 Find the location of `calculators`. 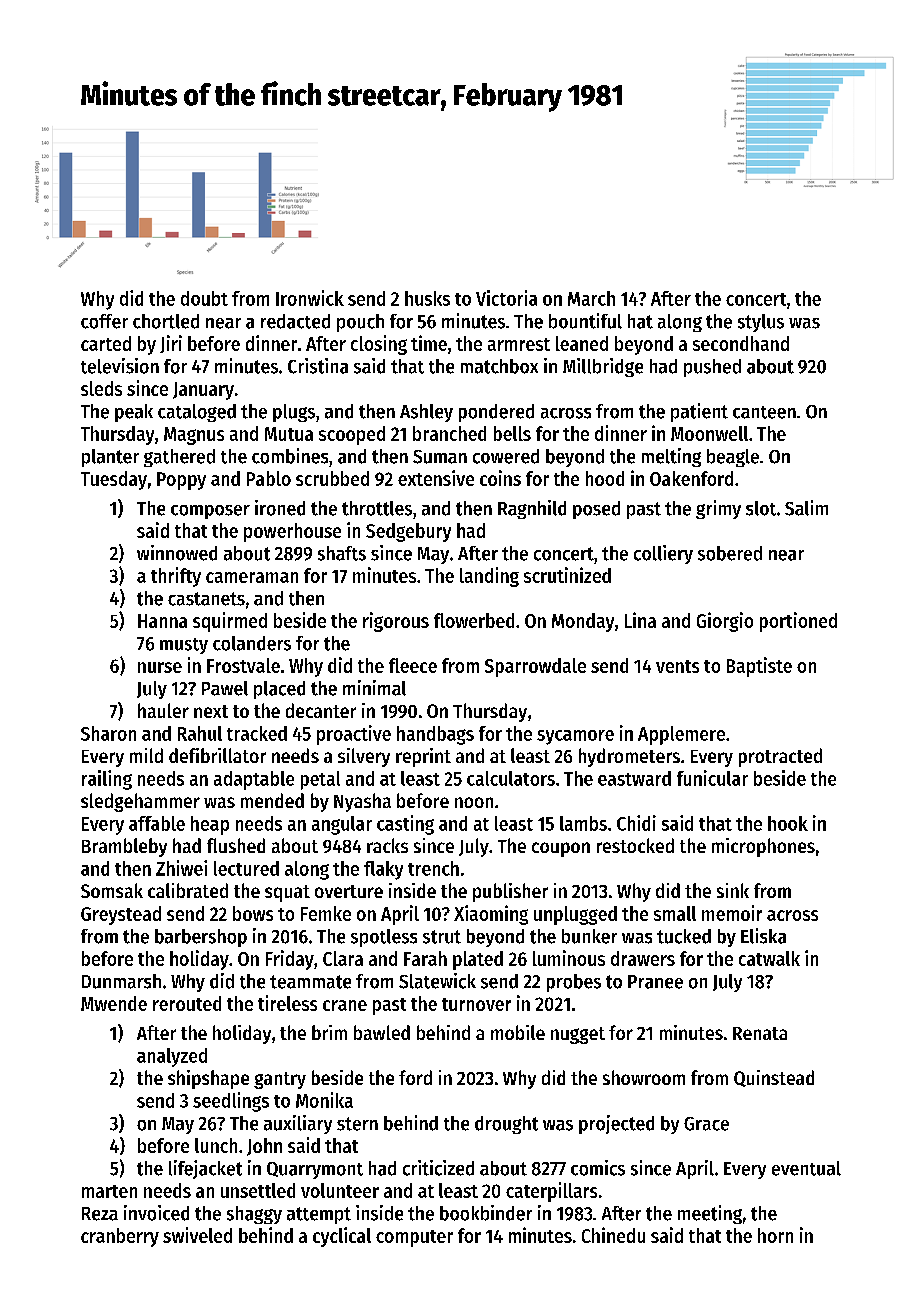

calculators is located at coordinates (511, 778).
